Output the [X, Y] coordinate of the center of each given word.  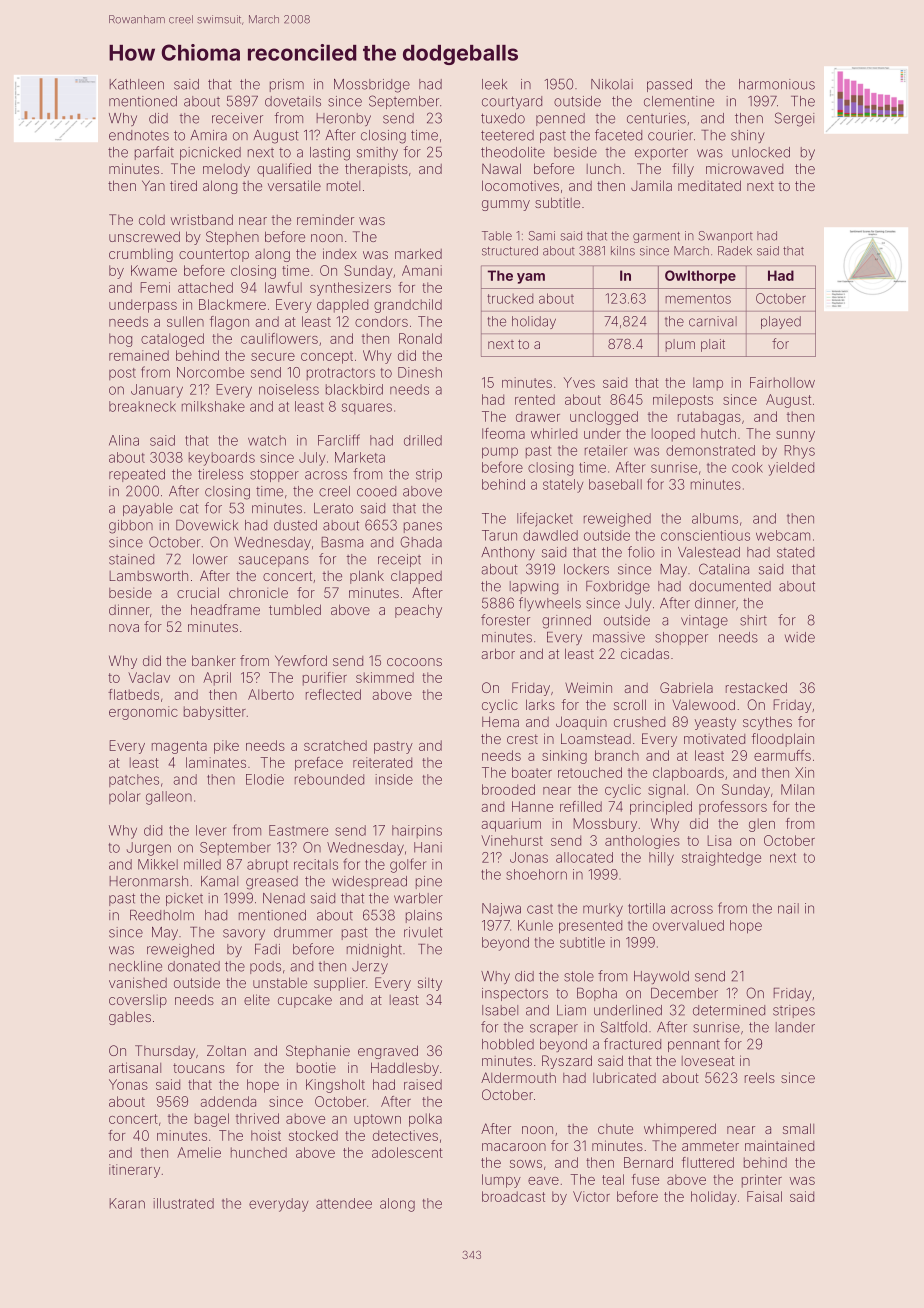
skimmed [385, 677]
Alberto [271, 694]
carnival [713, 321]
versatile [294, 185]
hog [120, 340]
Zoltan [226, 1050]
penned [560, 119]
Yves [579, 382]
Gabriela [686, 687]
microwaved [744, 169]
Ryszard [567, 1062]
